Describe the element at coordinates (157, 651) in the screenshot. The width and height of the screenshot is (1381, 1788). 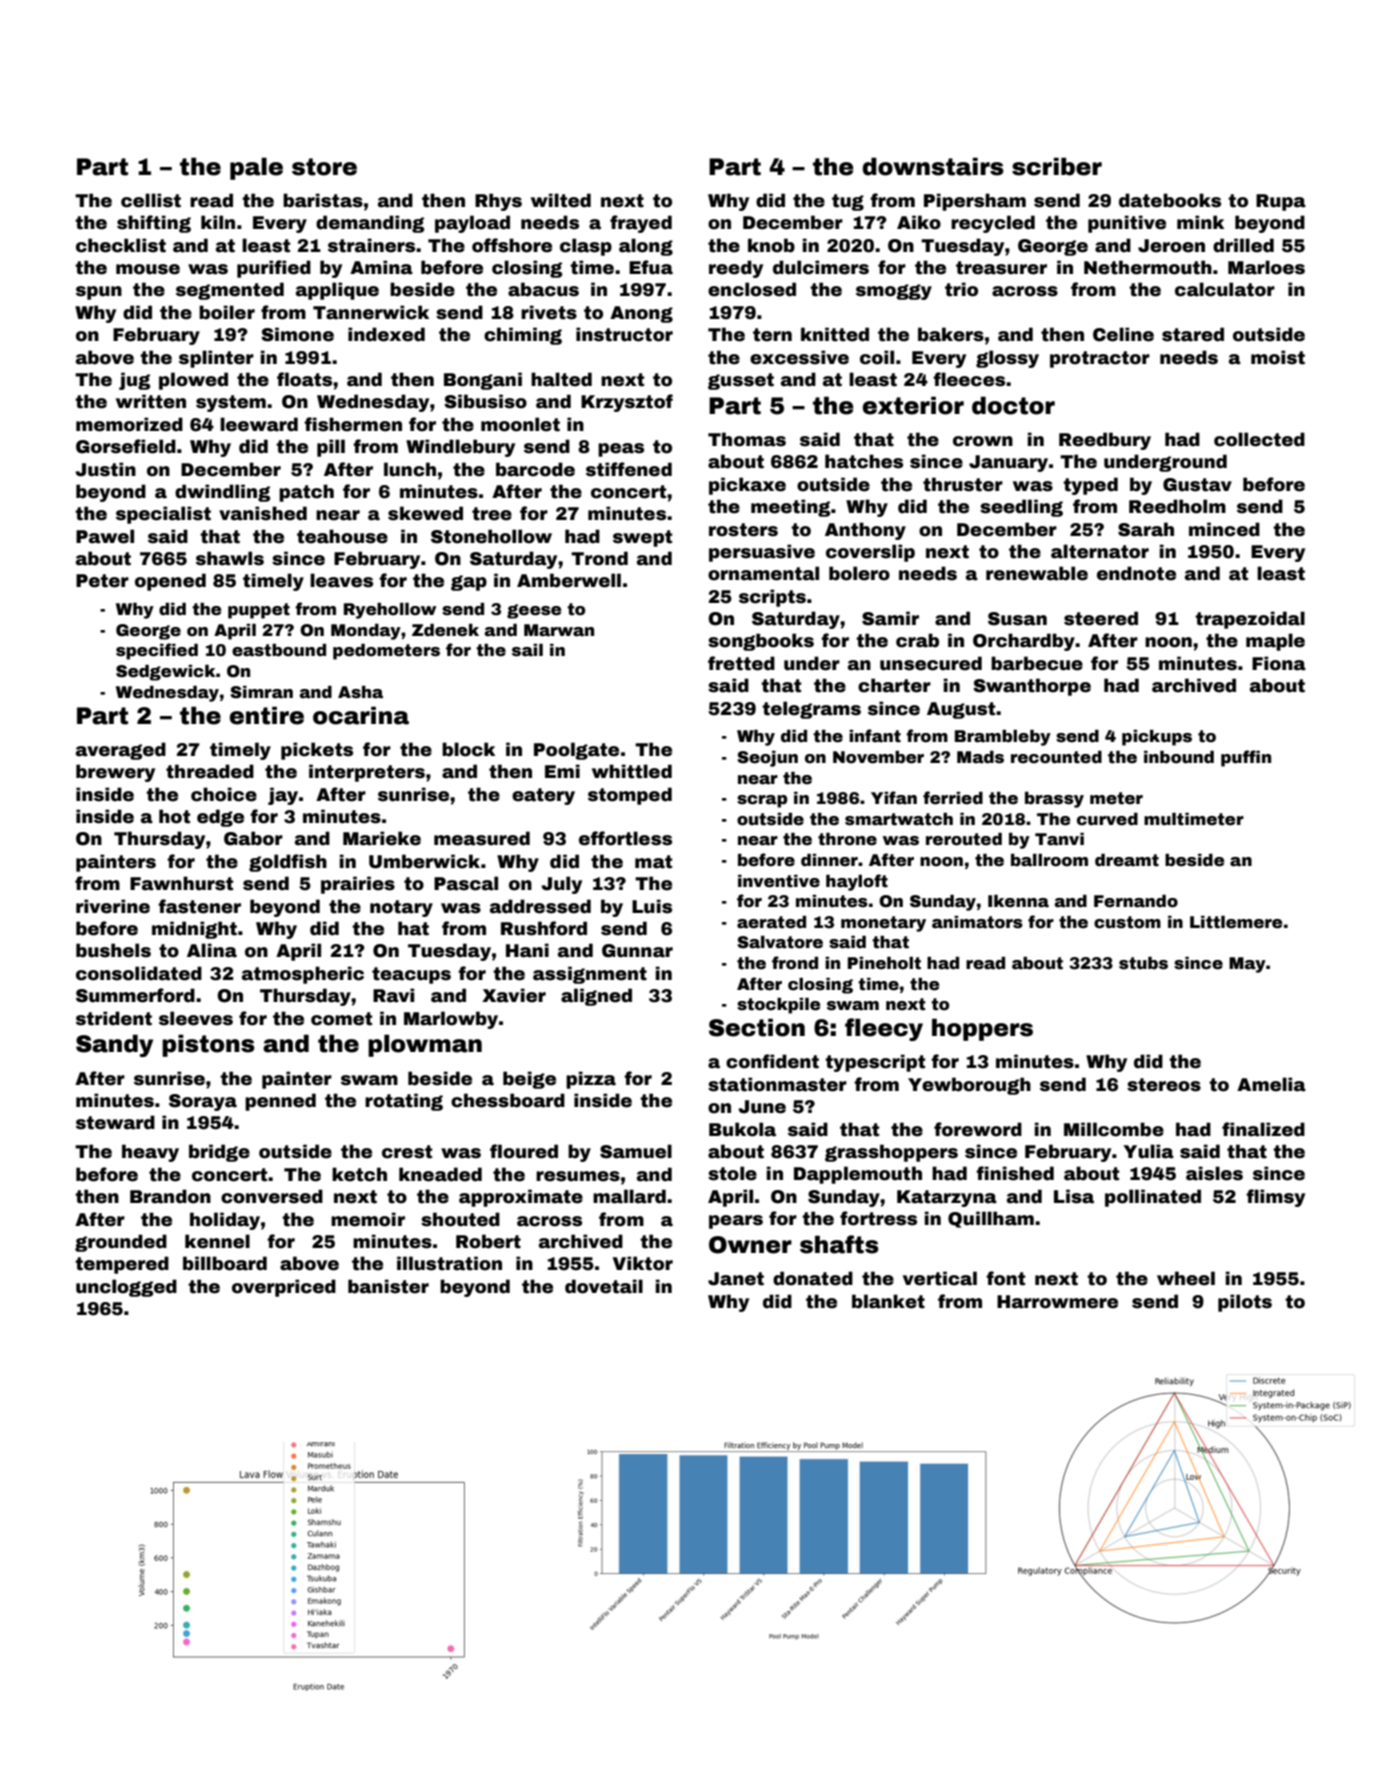
I see `specified` at that location.
